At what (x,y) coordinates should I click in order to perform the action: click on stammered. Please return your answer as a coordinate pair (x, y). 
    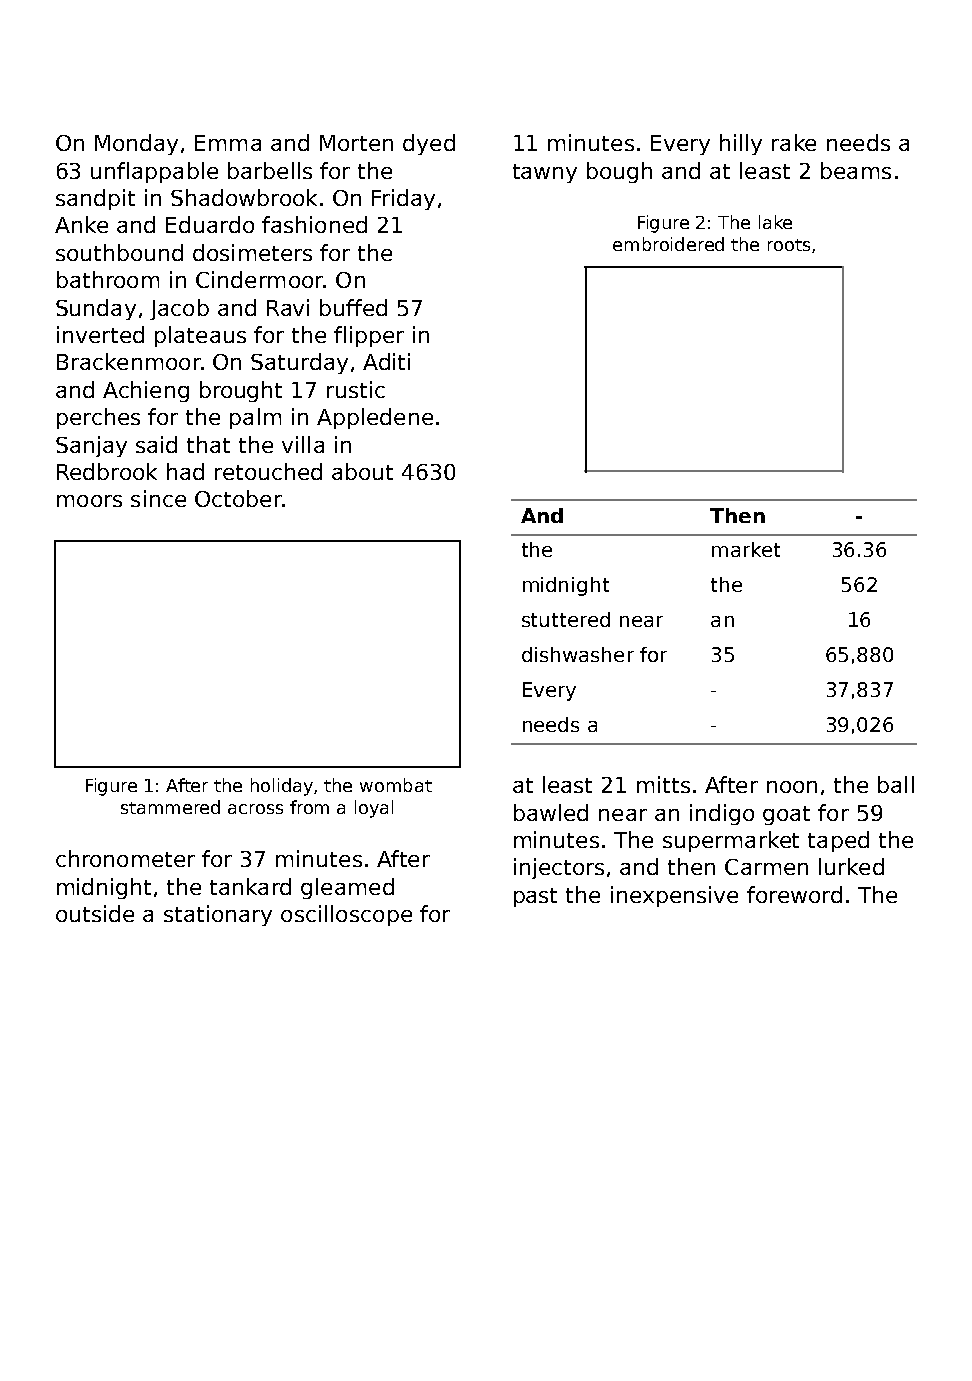
    Looking at the image, I should click on (170, 807).
